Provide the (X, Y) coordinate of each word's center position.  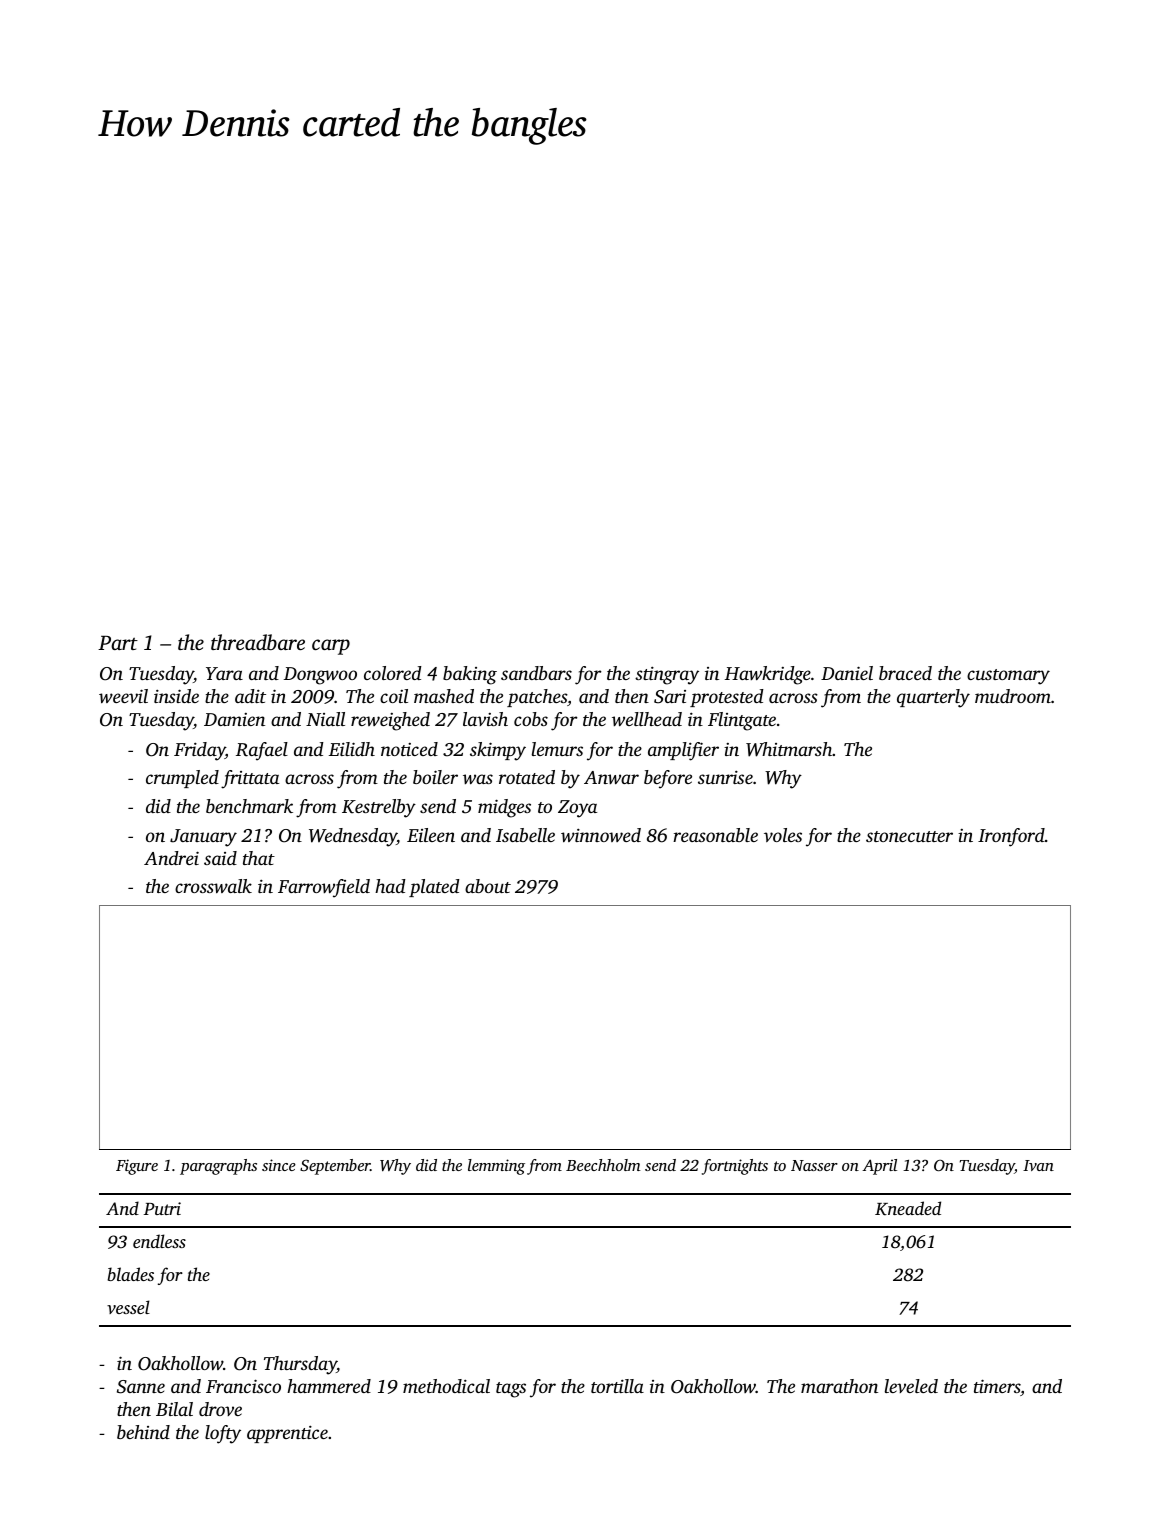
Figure (137, 1167)
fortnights (735, 1167)
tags (511, 1390)
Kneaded (908, 1208)
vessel (128, 1307)
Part (118, 643)
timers (997, 1387)
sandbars (536, 673)
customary (1008, 677)
